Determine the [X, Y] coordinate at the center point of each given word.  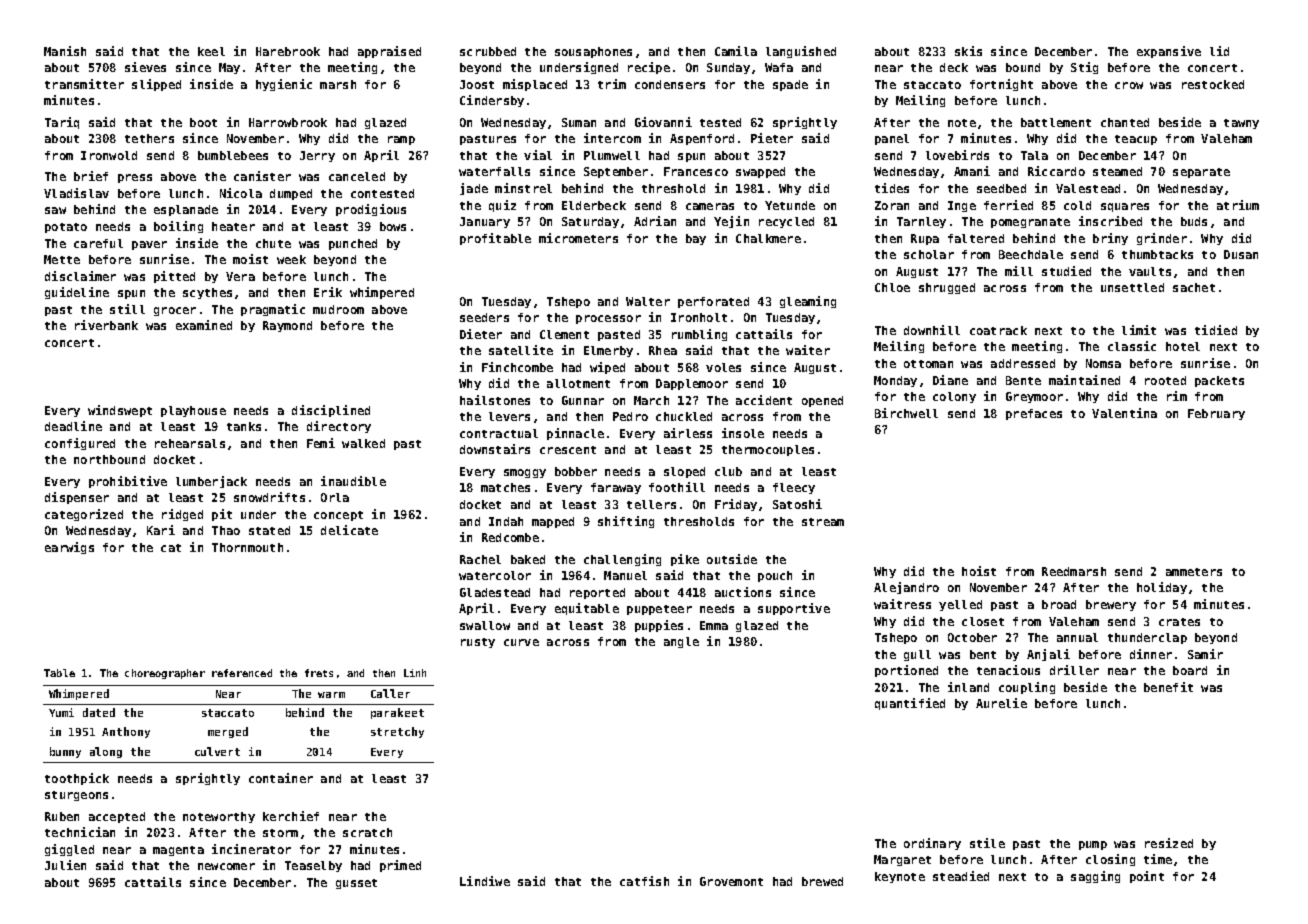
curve [521, 642]
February [1216, 414]
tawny [1241, 124]
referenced [242, 673]
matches [505, 487]
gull [917, 655]
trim [612, 84]
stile [987, 843]
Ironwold [109, 155]
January [485, 222]
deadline [73, 426]
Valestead [1088, 188]
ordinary [932, 844]
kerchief [291, 816]
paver [149, 245]
